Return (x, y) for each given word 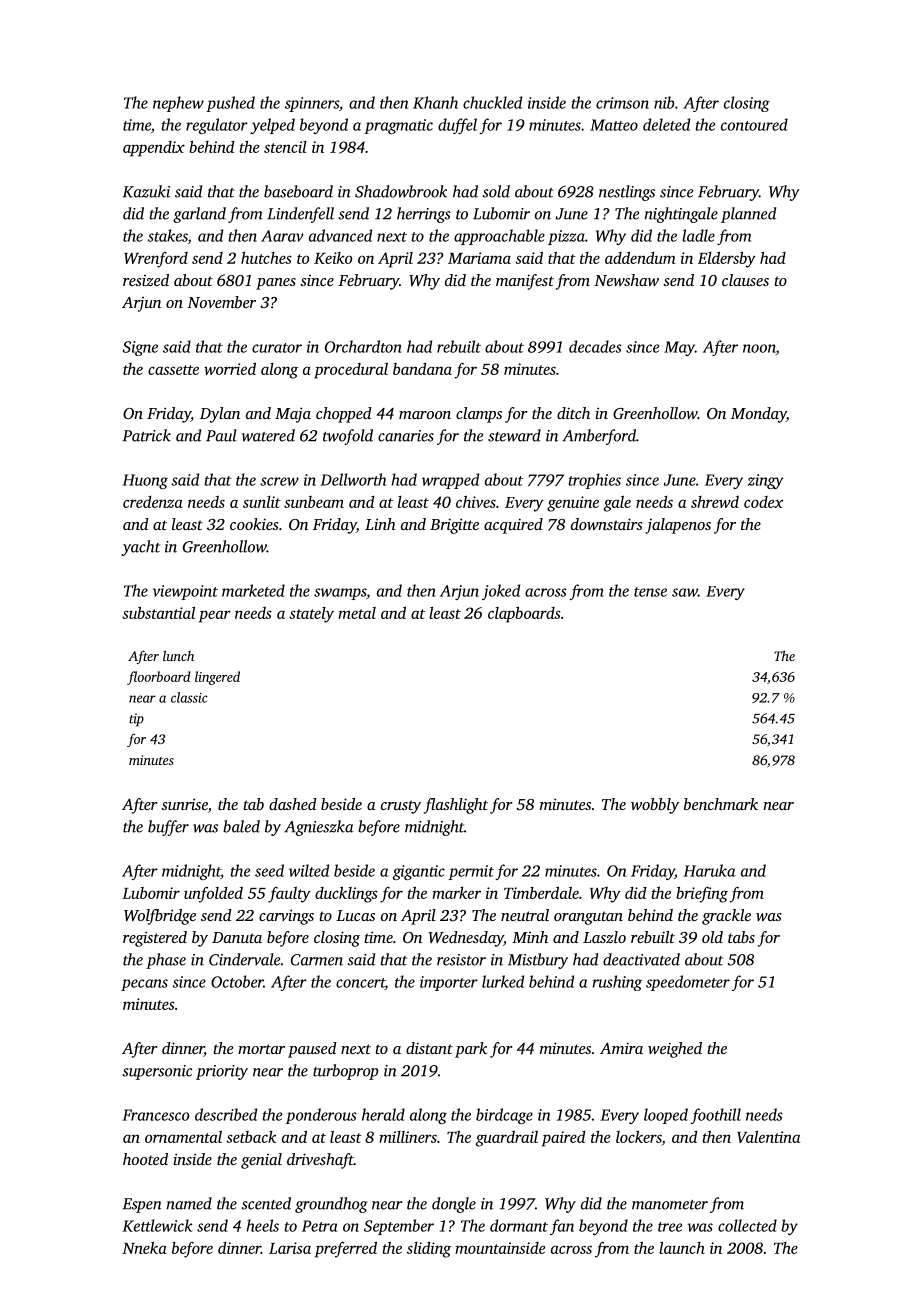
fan (562, 1227)
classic (189, 697)
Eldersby (727, 260)
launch (682, 1248)
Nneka (144, 1248)
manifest (525, 282)
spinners (312, 104)
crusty (401, 807)
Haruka (709, 870)
